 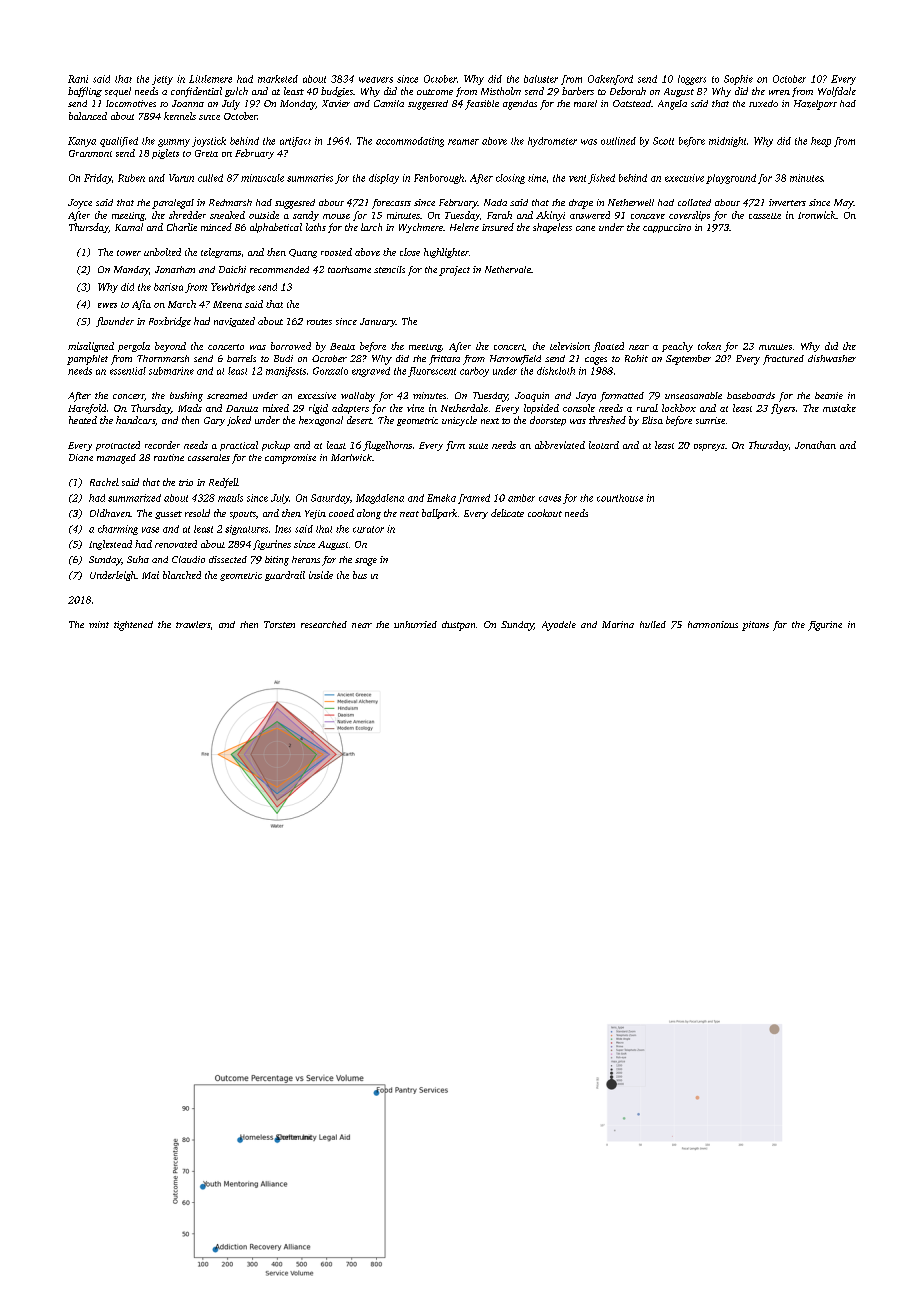 I want to click on inside, so click(x=321, y=575).
